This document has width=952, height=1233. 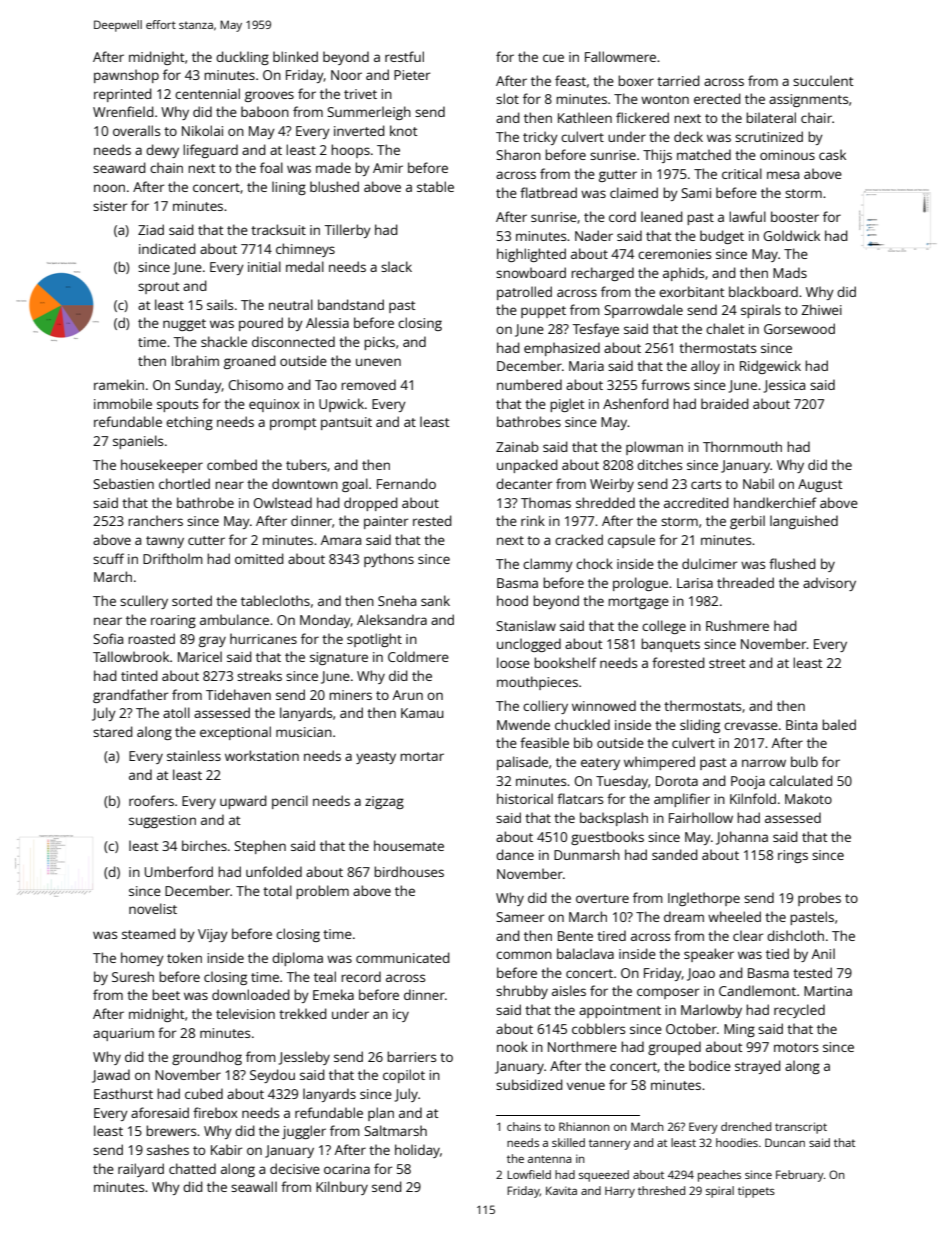 What do you see at coordinates (369, 113) in the document?
I see `Summerleigh` at bounding box center [369, 113].
